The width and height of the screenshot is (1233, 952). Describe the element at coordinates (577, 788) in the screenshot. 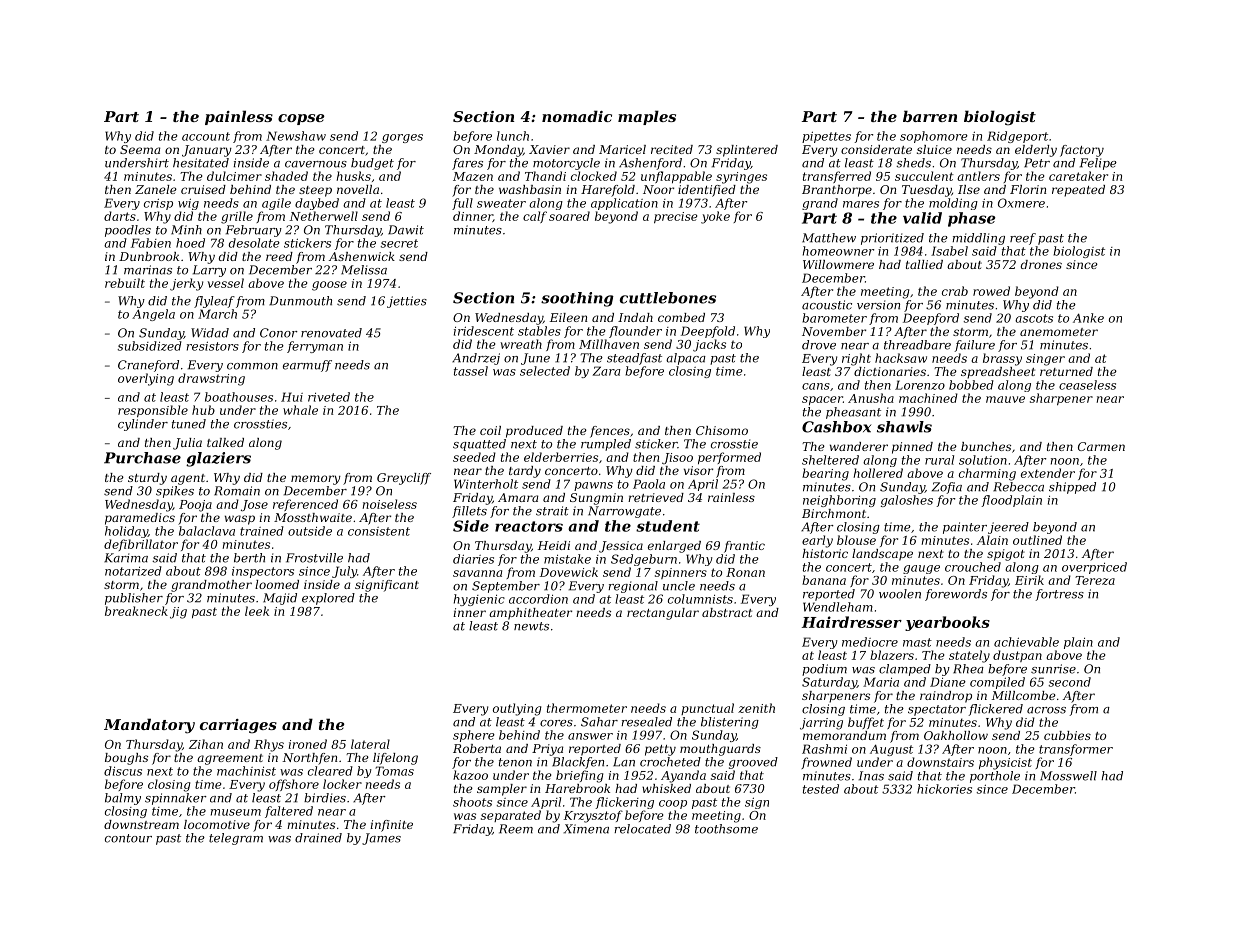

I see `Harebrook` at that location.
